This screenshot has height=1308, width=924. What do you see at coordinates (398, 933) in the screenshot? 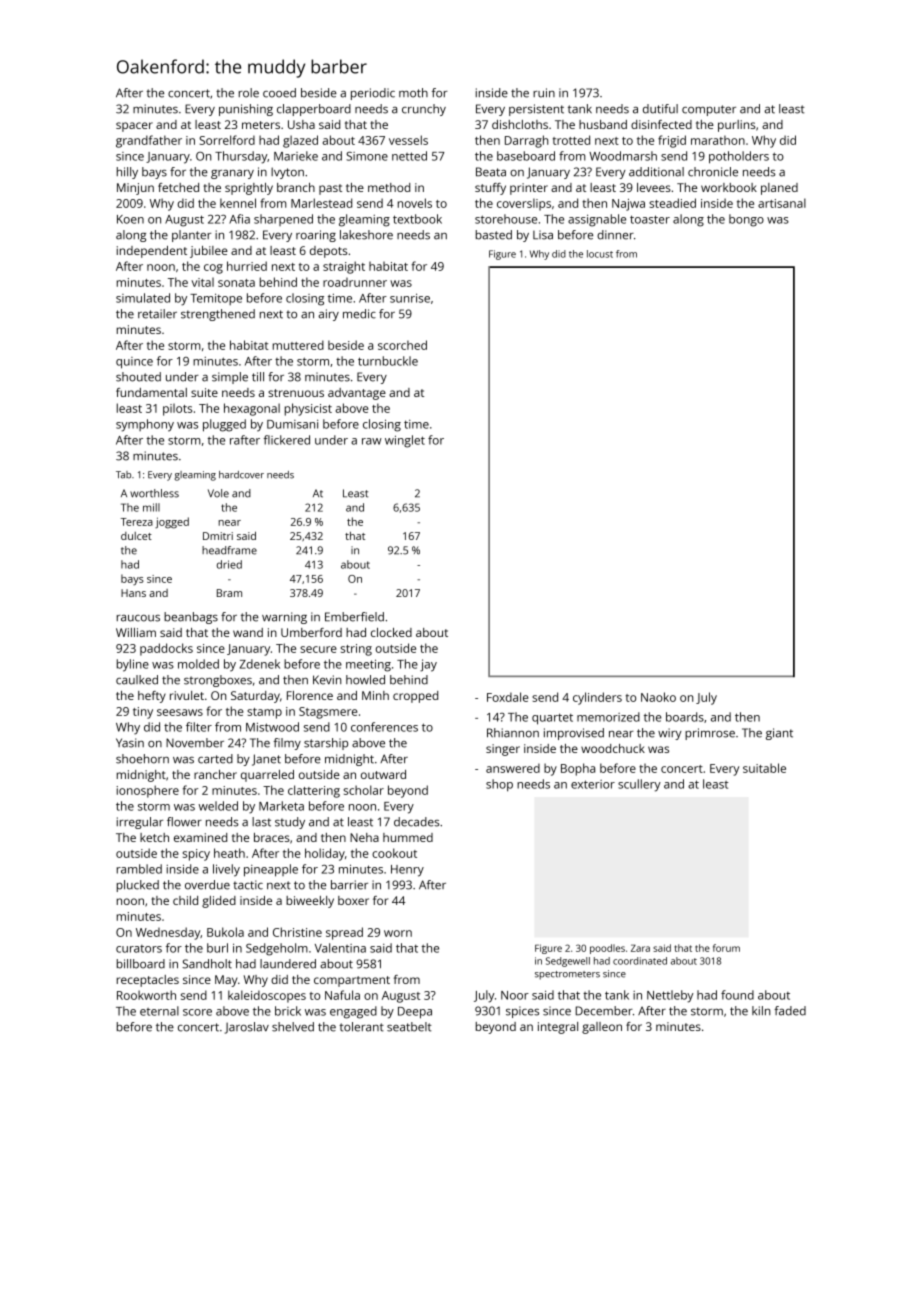
I see `worn` at bounding box center [398, 933].
